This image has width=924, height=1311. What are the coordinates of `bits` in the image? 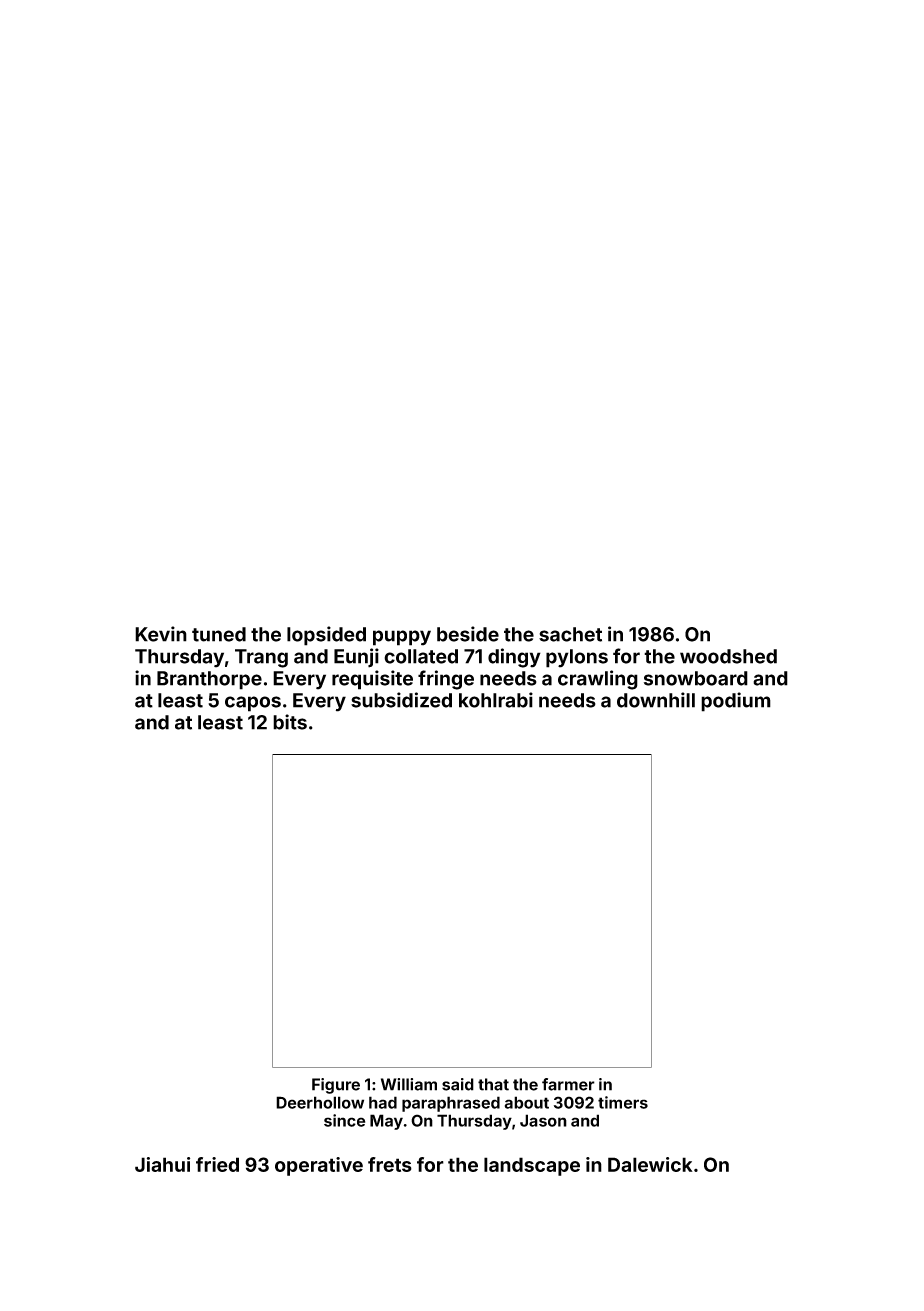 It's located at (290, 722).
